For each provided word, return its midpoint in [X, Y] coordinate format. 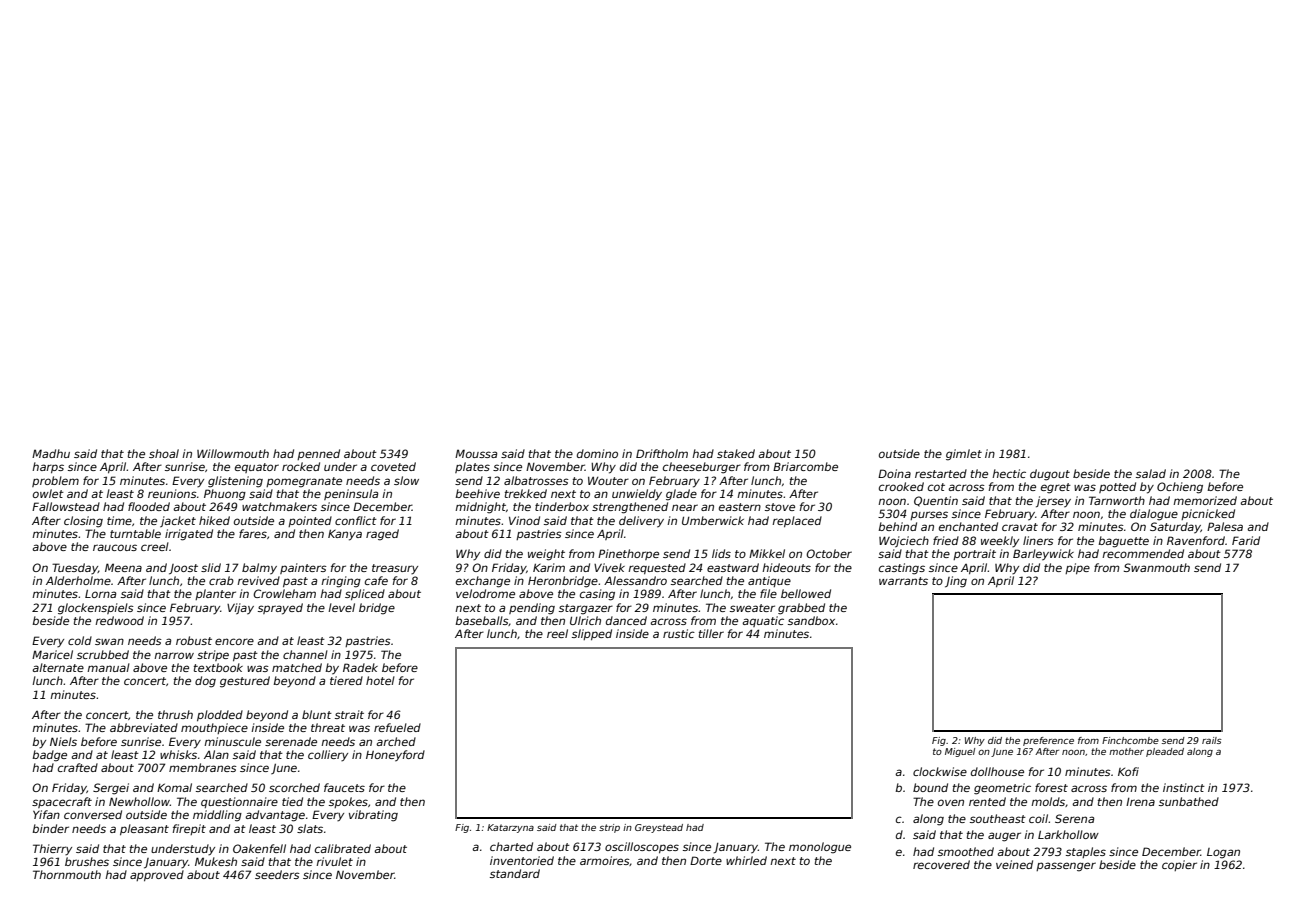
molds [1048, 801]
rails [1212, 740]
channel [305, 654]
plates [472, 467]
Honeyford [395, 756]
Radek [360, 667]
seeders [277, 874]
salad [1151, 473]
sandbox [811, 620]
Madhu [51, 453]
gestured [245, 682]
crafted [78, 767]
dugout [1050, 475]
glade [681, 495]
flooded [149, 506]
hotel [380, 680]
